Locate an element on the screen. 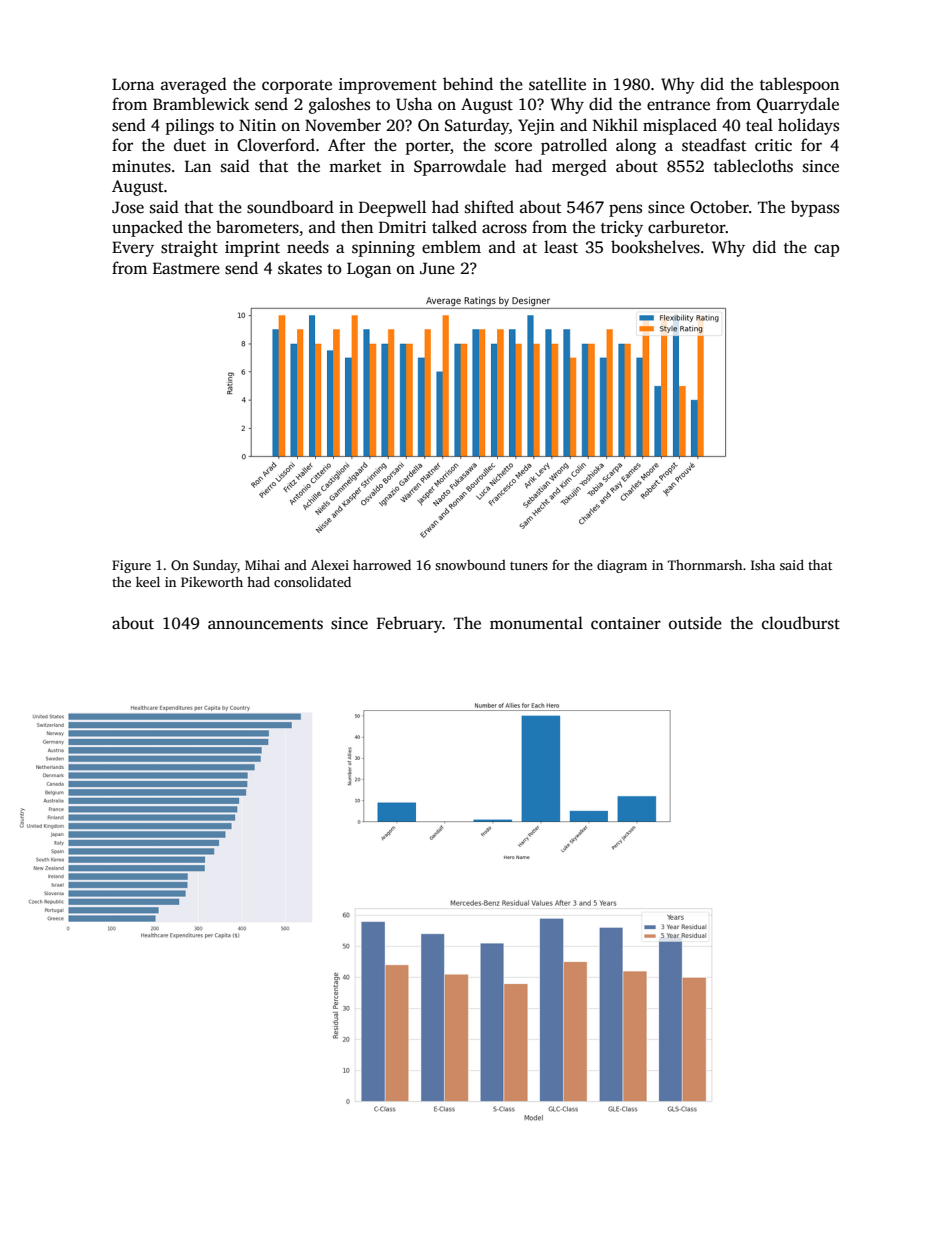  Mihai is located at coordinates (262, 565).
